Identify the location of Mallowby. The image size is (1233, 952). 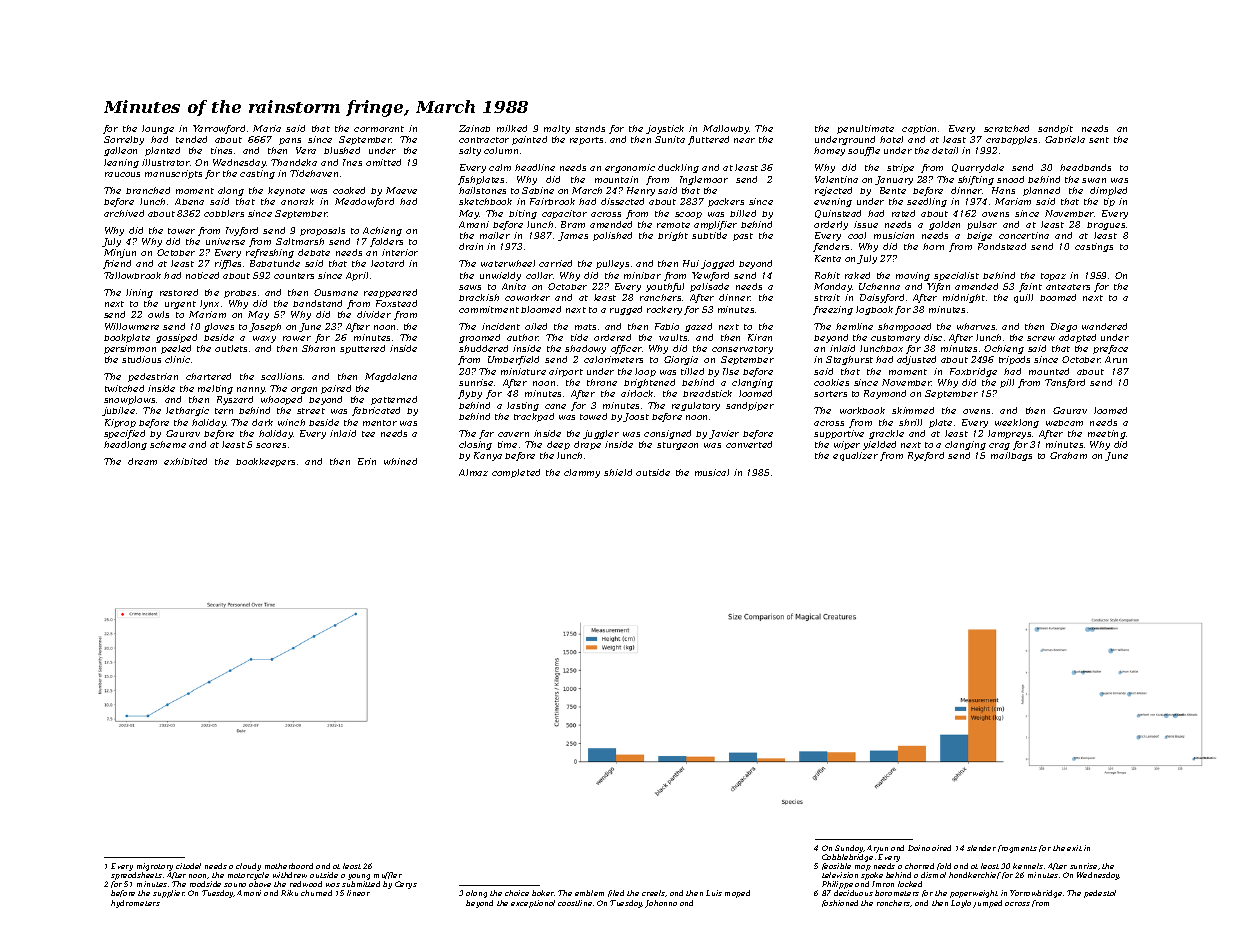
(726, 129).
